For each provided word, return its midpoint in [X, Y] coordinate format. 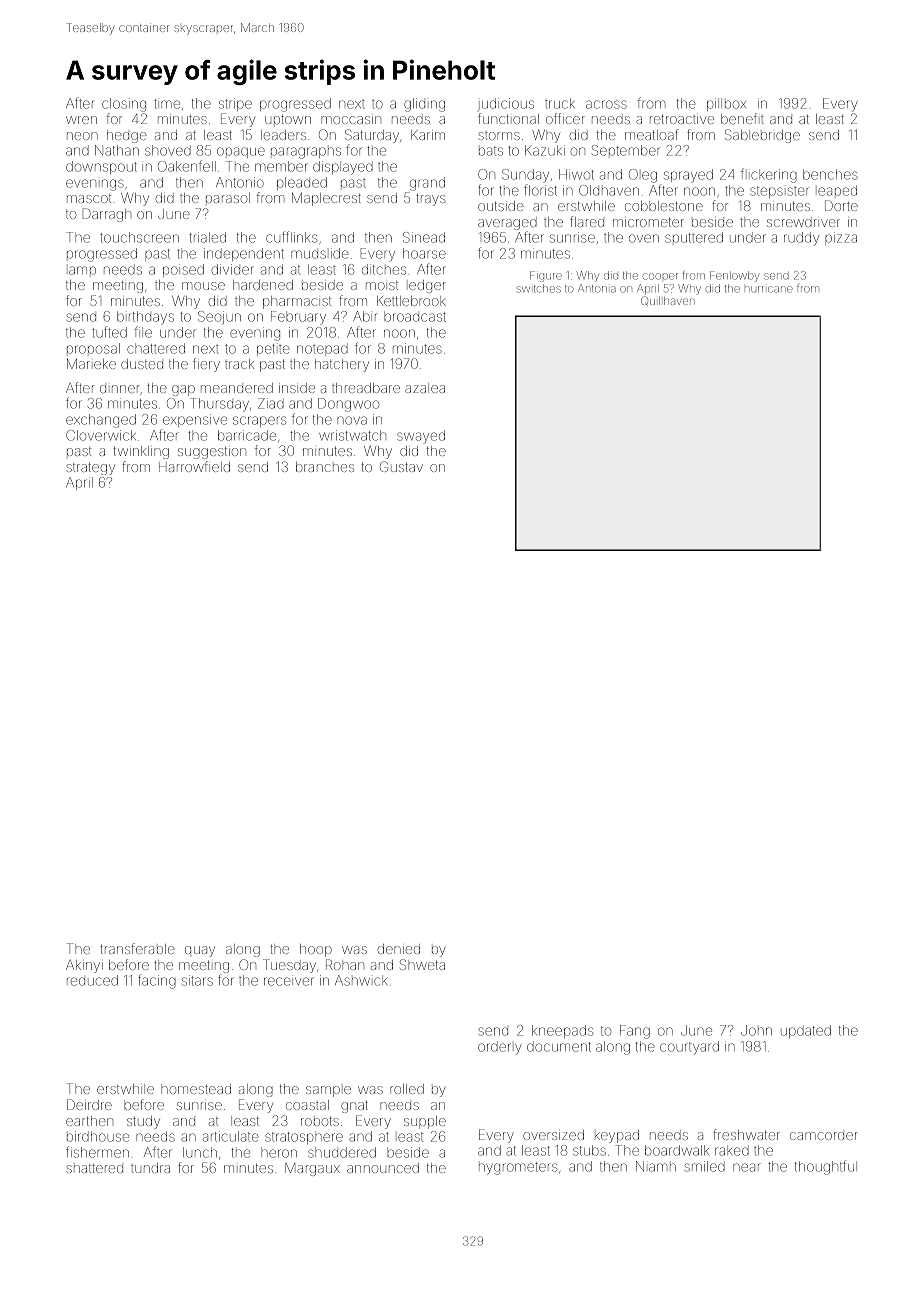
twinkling [141, 452]
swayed [421, 437]
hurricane [769, 289]
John [756, 1030]
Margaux [312, 1169]
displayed [343, 168]
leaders [283, 135]
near [747, 1167]
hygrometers [518, 1168]
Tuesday [289, 966]
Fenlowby [734, 276]
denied [399, 949]
